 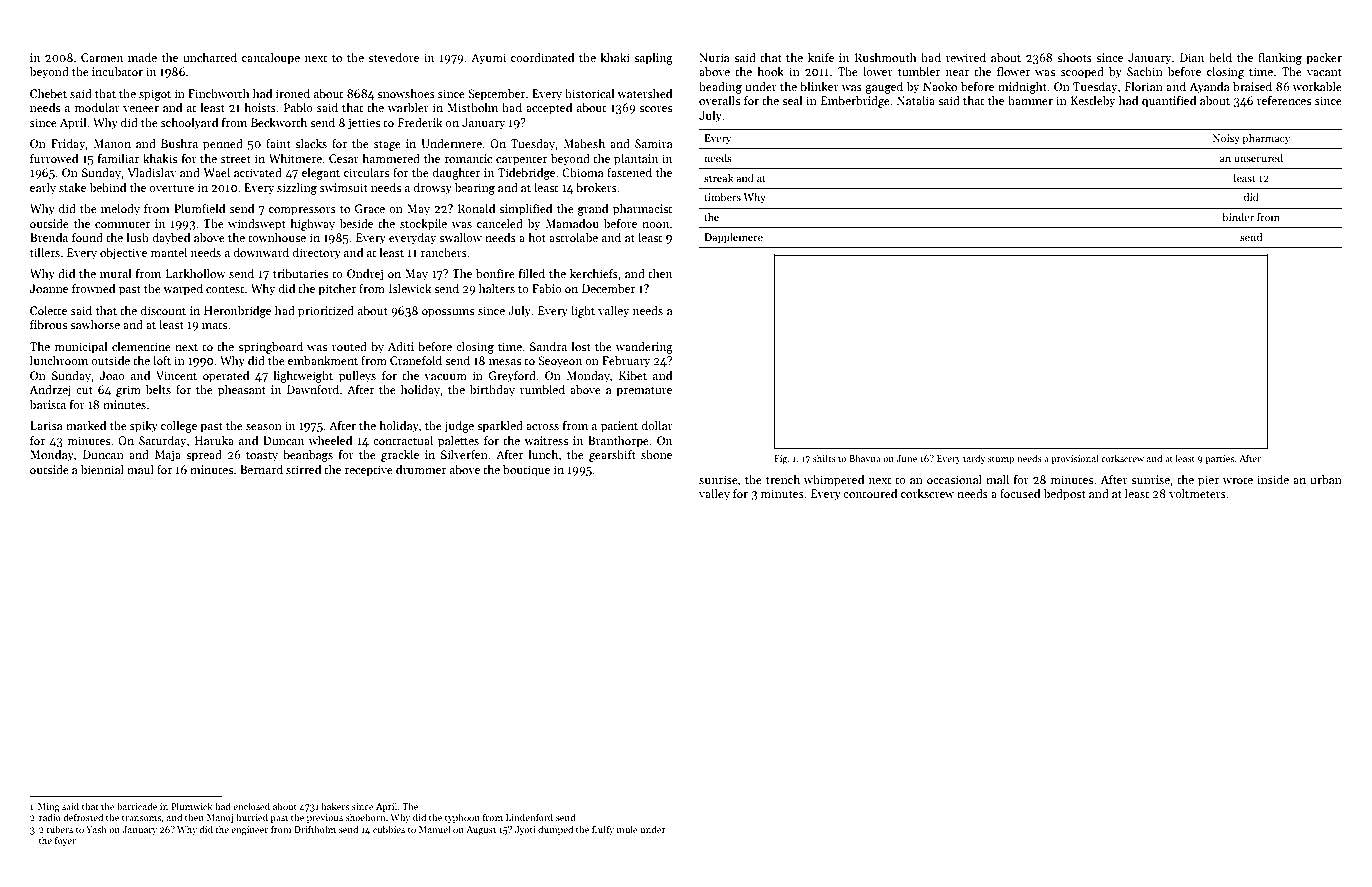 What do you see at coordinates (821, 57) in the screenshot?
I see `knife` at bounding box center [821, 57].
